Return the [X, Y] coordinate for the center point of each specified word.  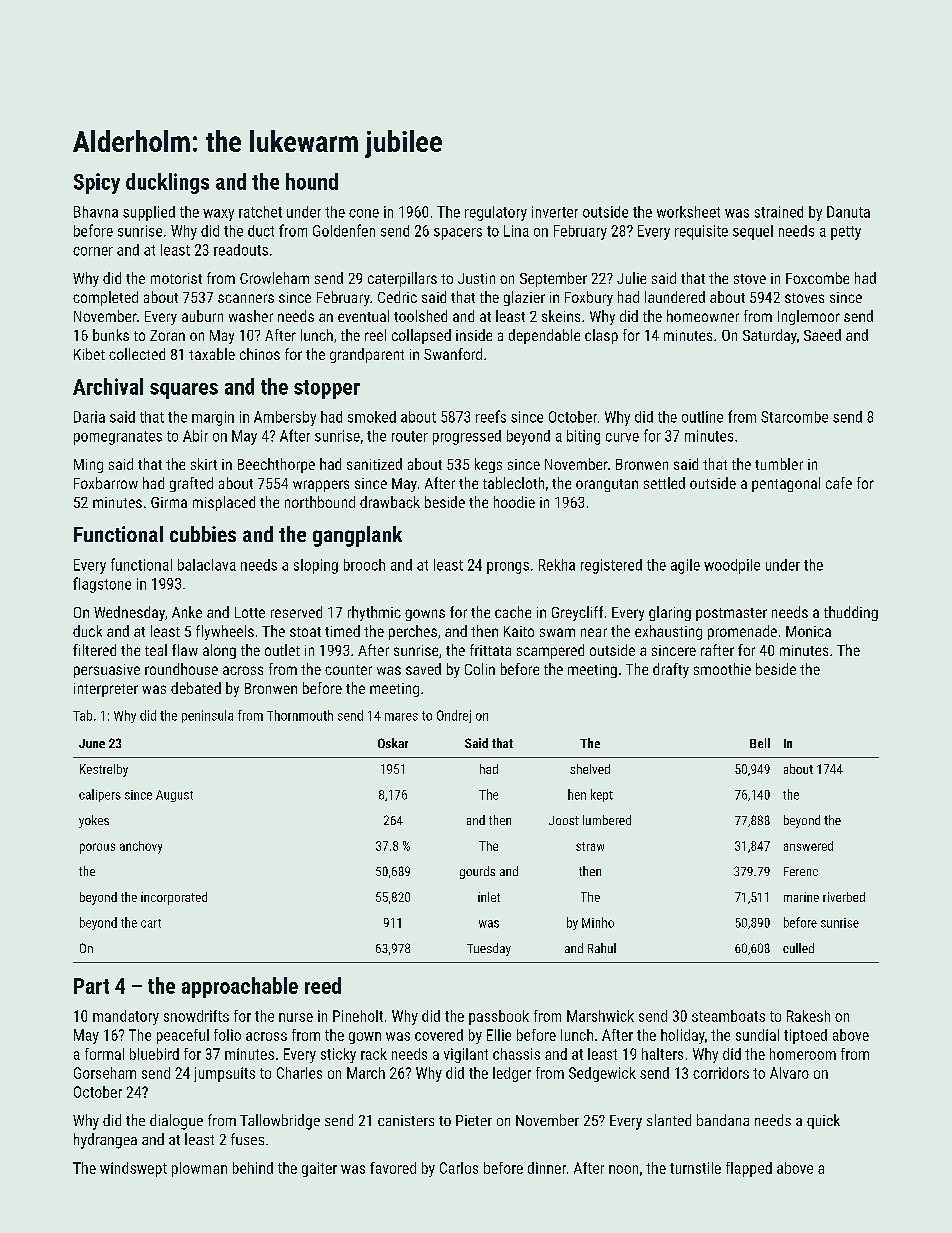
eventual [363, 316]
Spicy [97, 183]
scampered [550, 651]
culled [798, 948]
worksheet [688, 212]
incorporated [174, 898]
